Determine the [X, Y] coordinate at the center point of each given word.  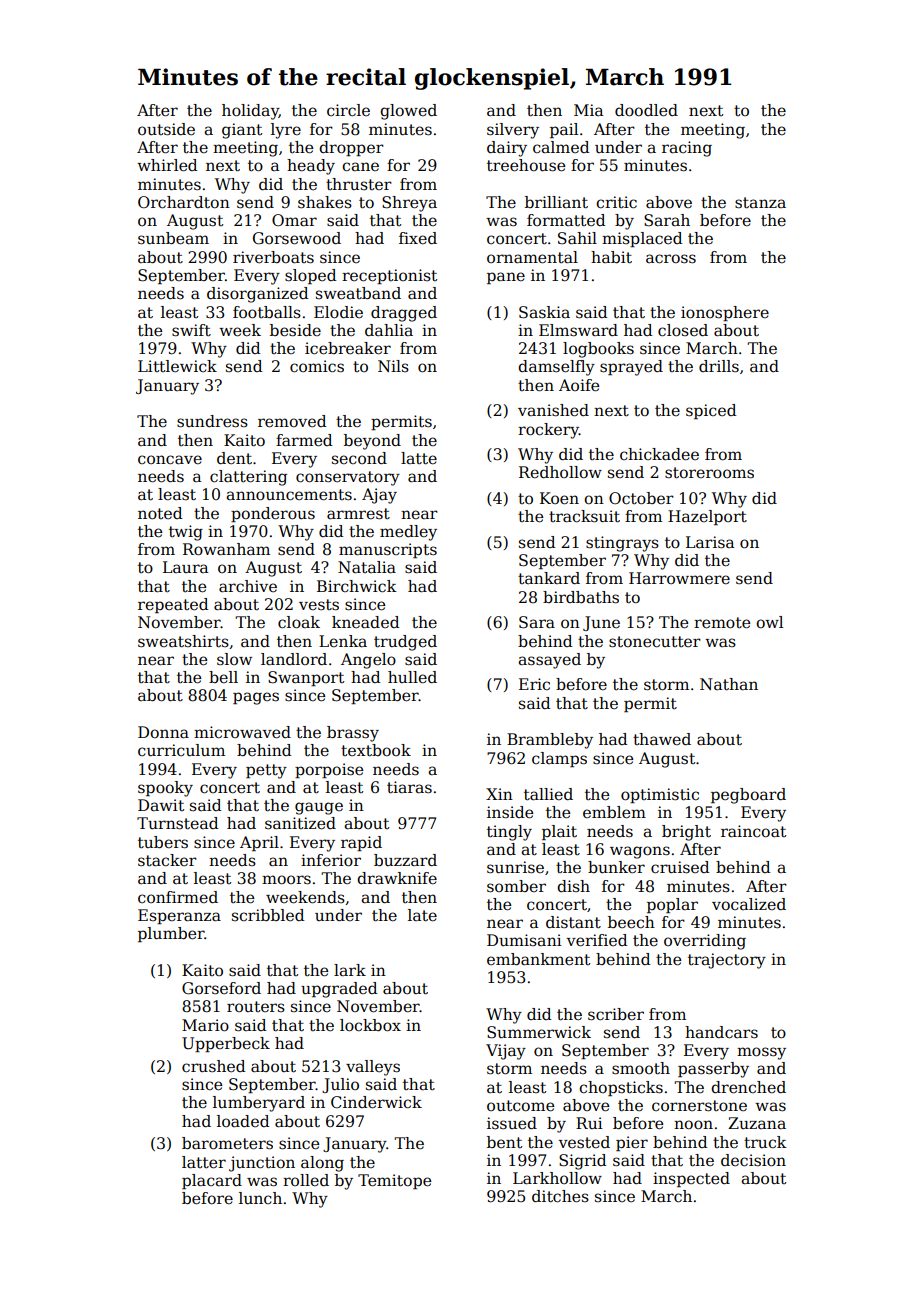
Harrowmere [679, 578]
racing [687, 149]
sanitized [300, 823]
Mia [588, 110]
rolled [306, 1180]
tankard [549, 578]
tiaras [409, 787]
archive [248, 586]
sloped [310, 276]
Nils [393, 366]
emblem [614, 812]
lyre [286, 131]
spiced [711, 411]
